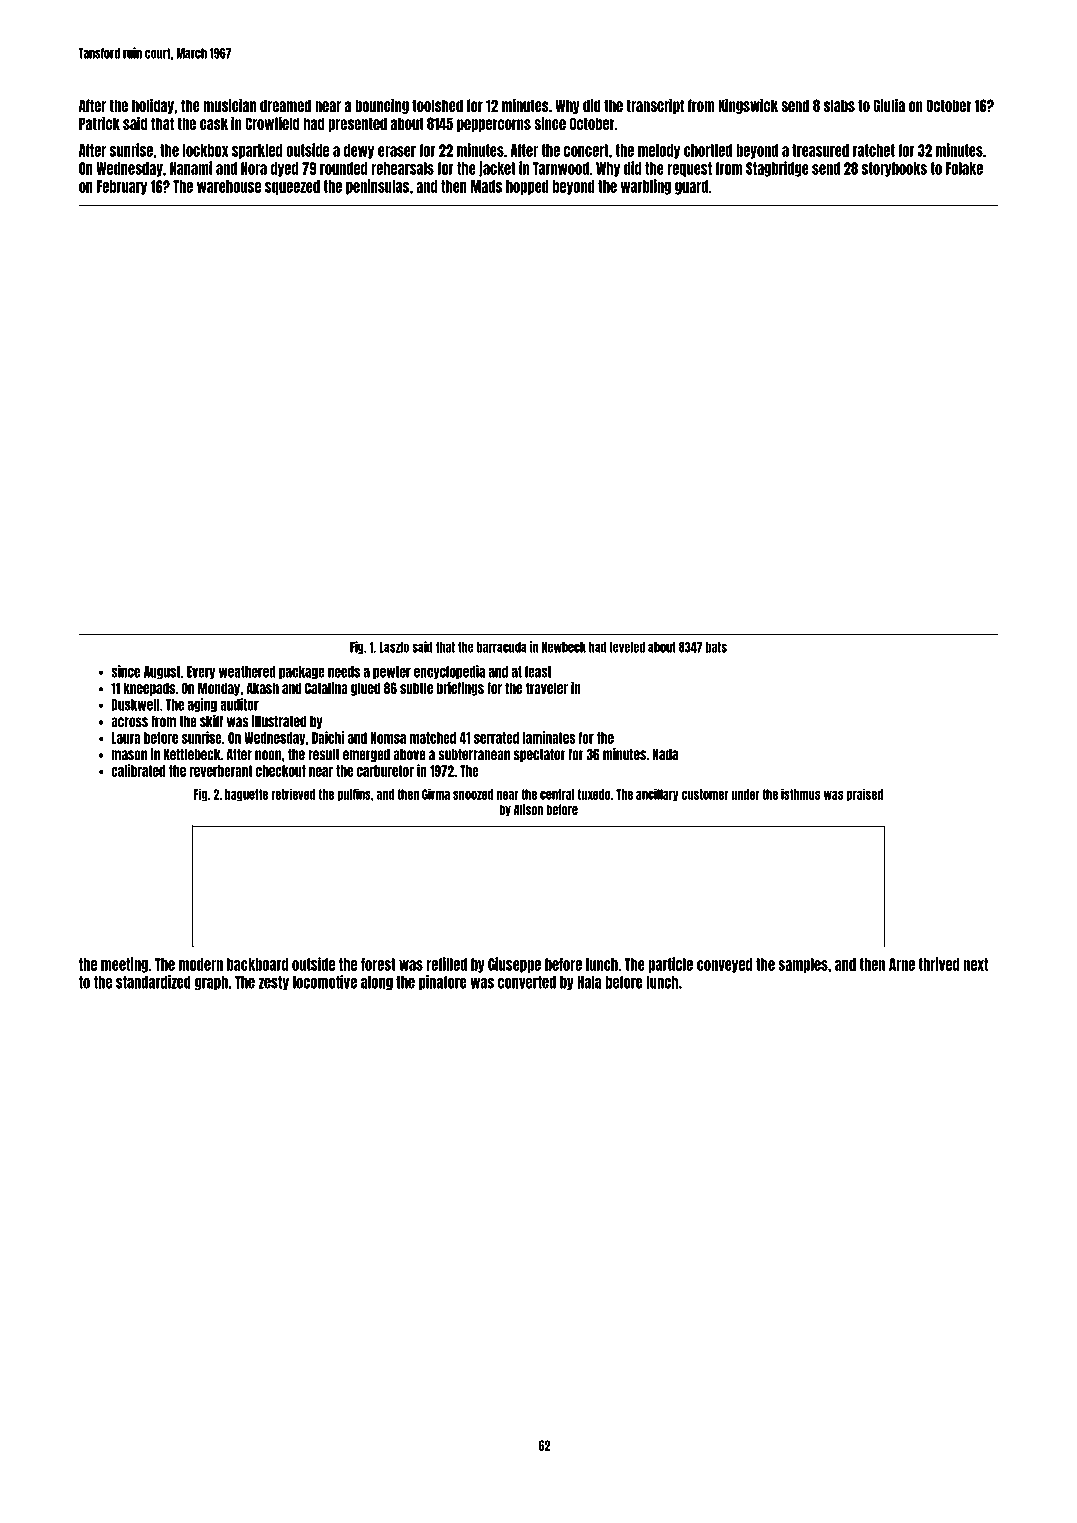 This image has width=1077, height=1523. I want to click on Kingswick, so click(748, 106).
